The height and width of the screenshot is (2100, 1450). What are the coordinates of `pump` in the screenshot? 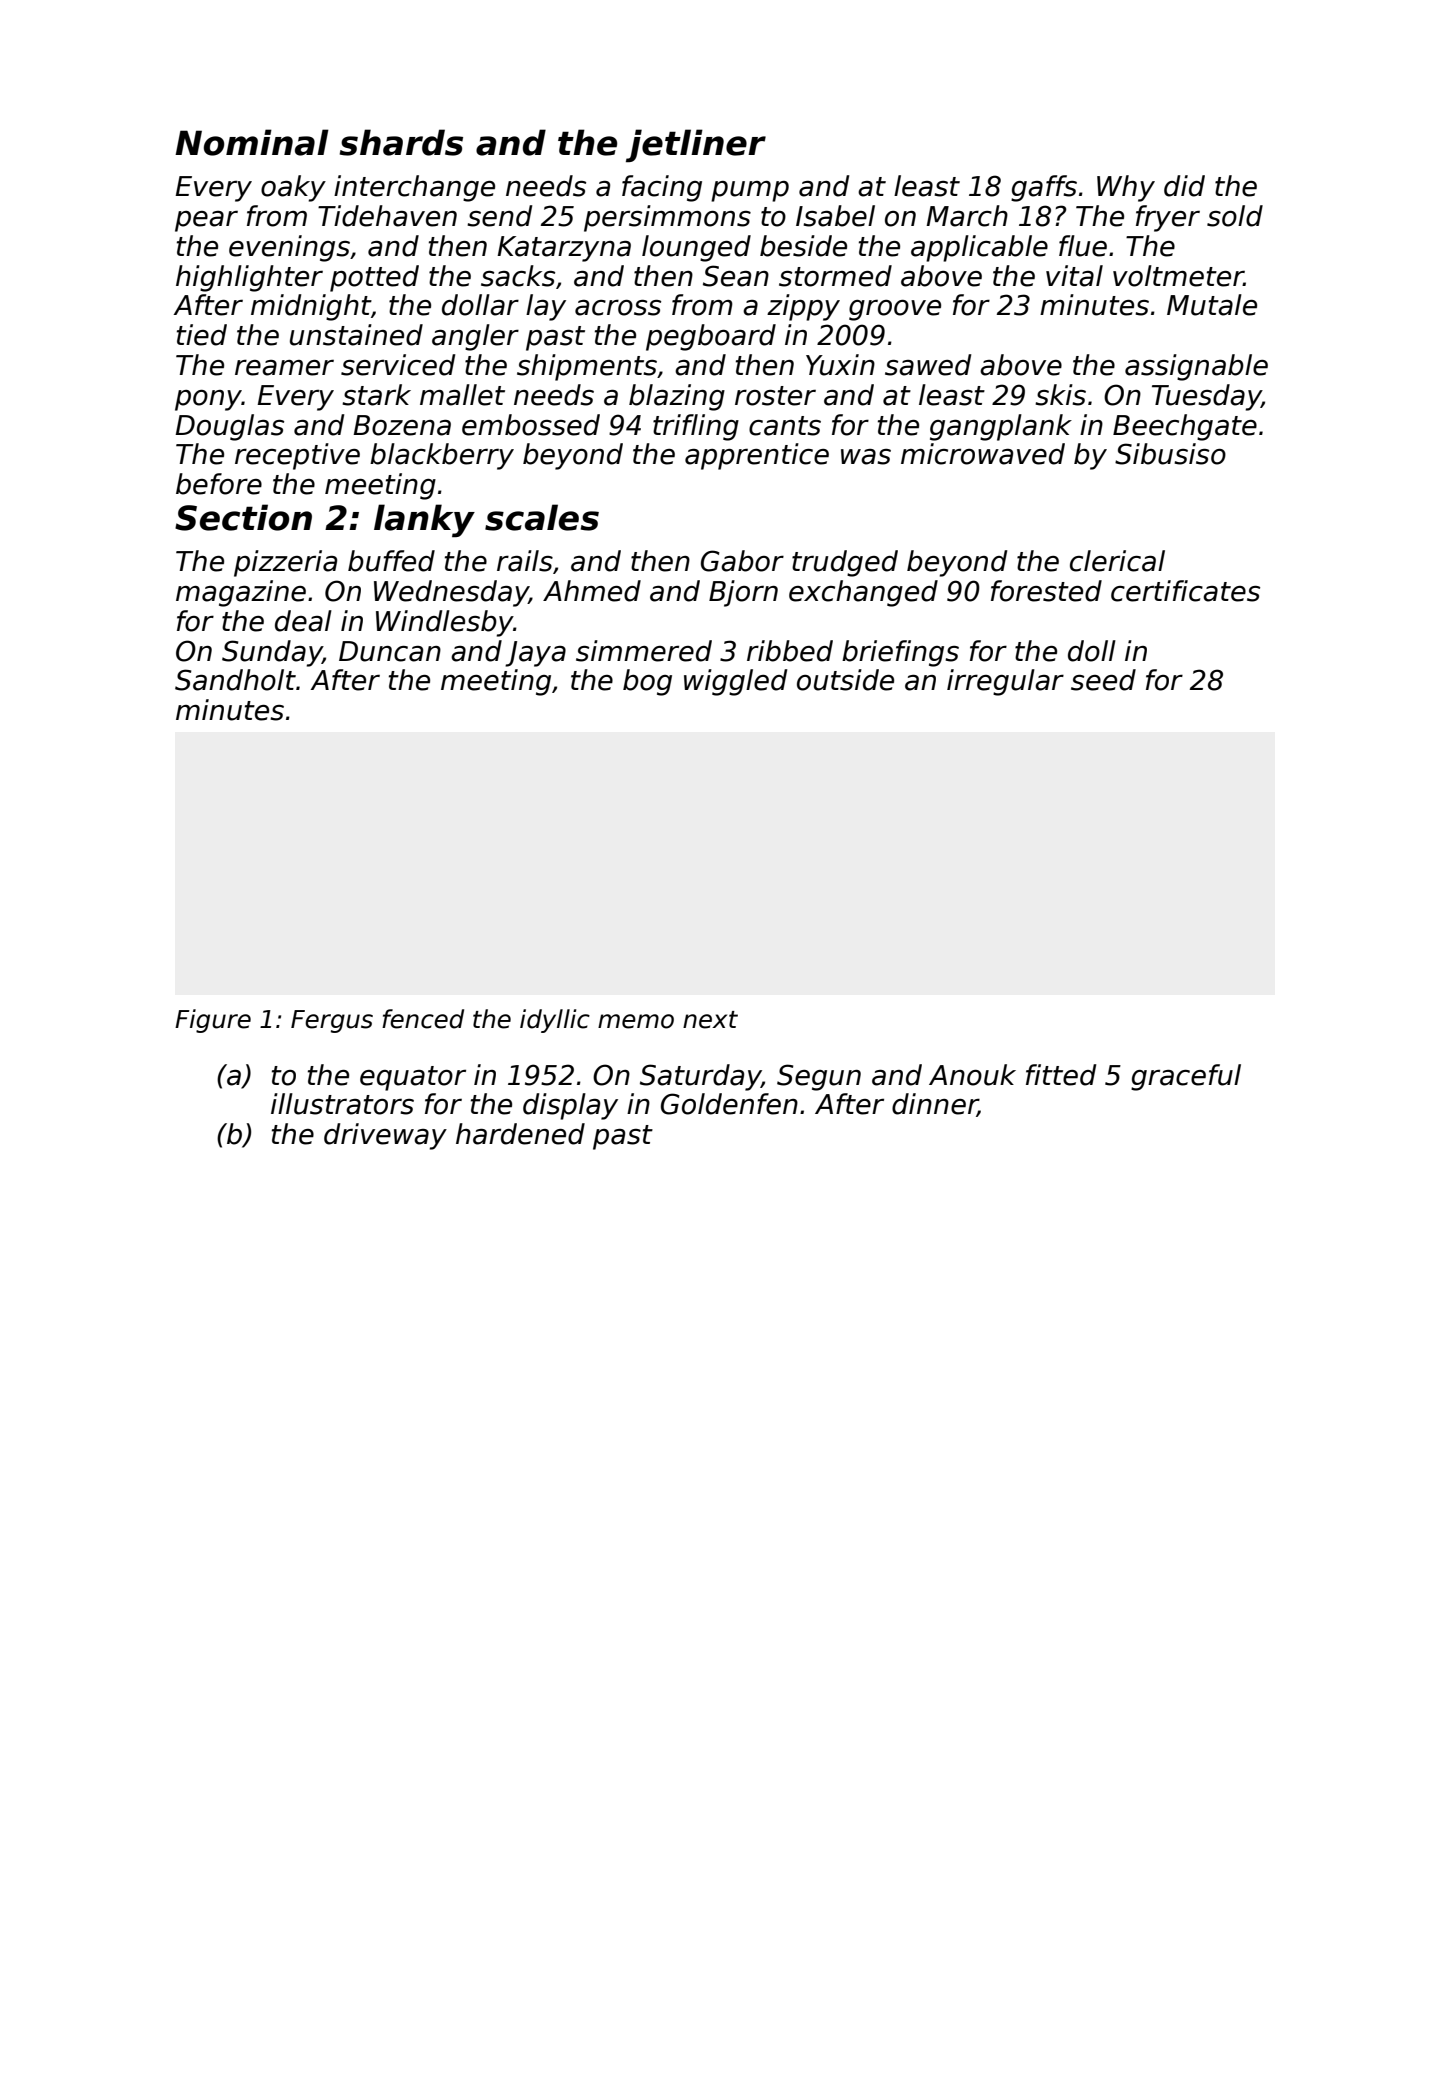 It's located at (750, 191).
